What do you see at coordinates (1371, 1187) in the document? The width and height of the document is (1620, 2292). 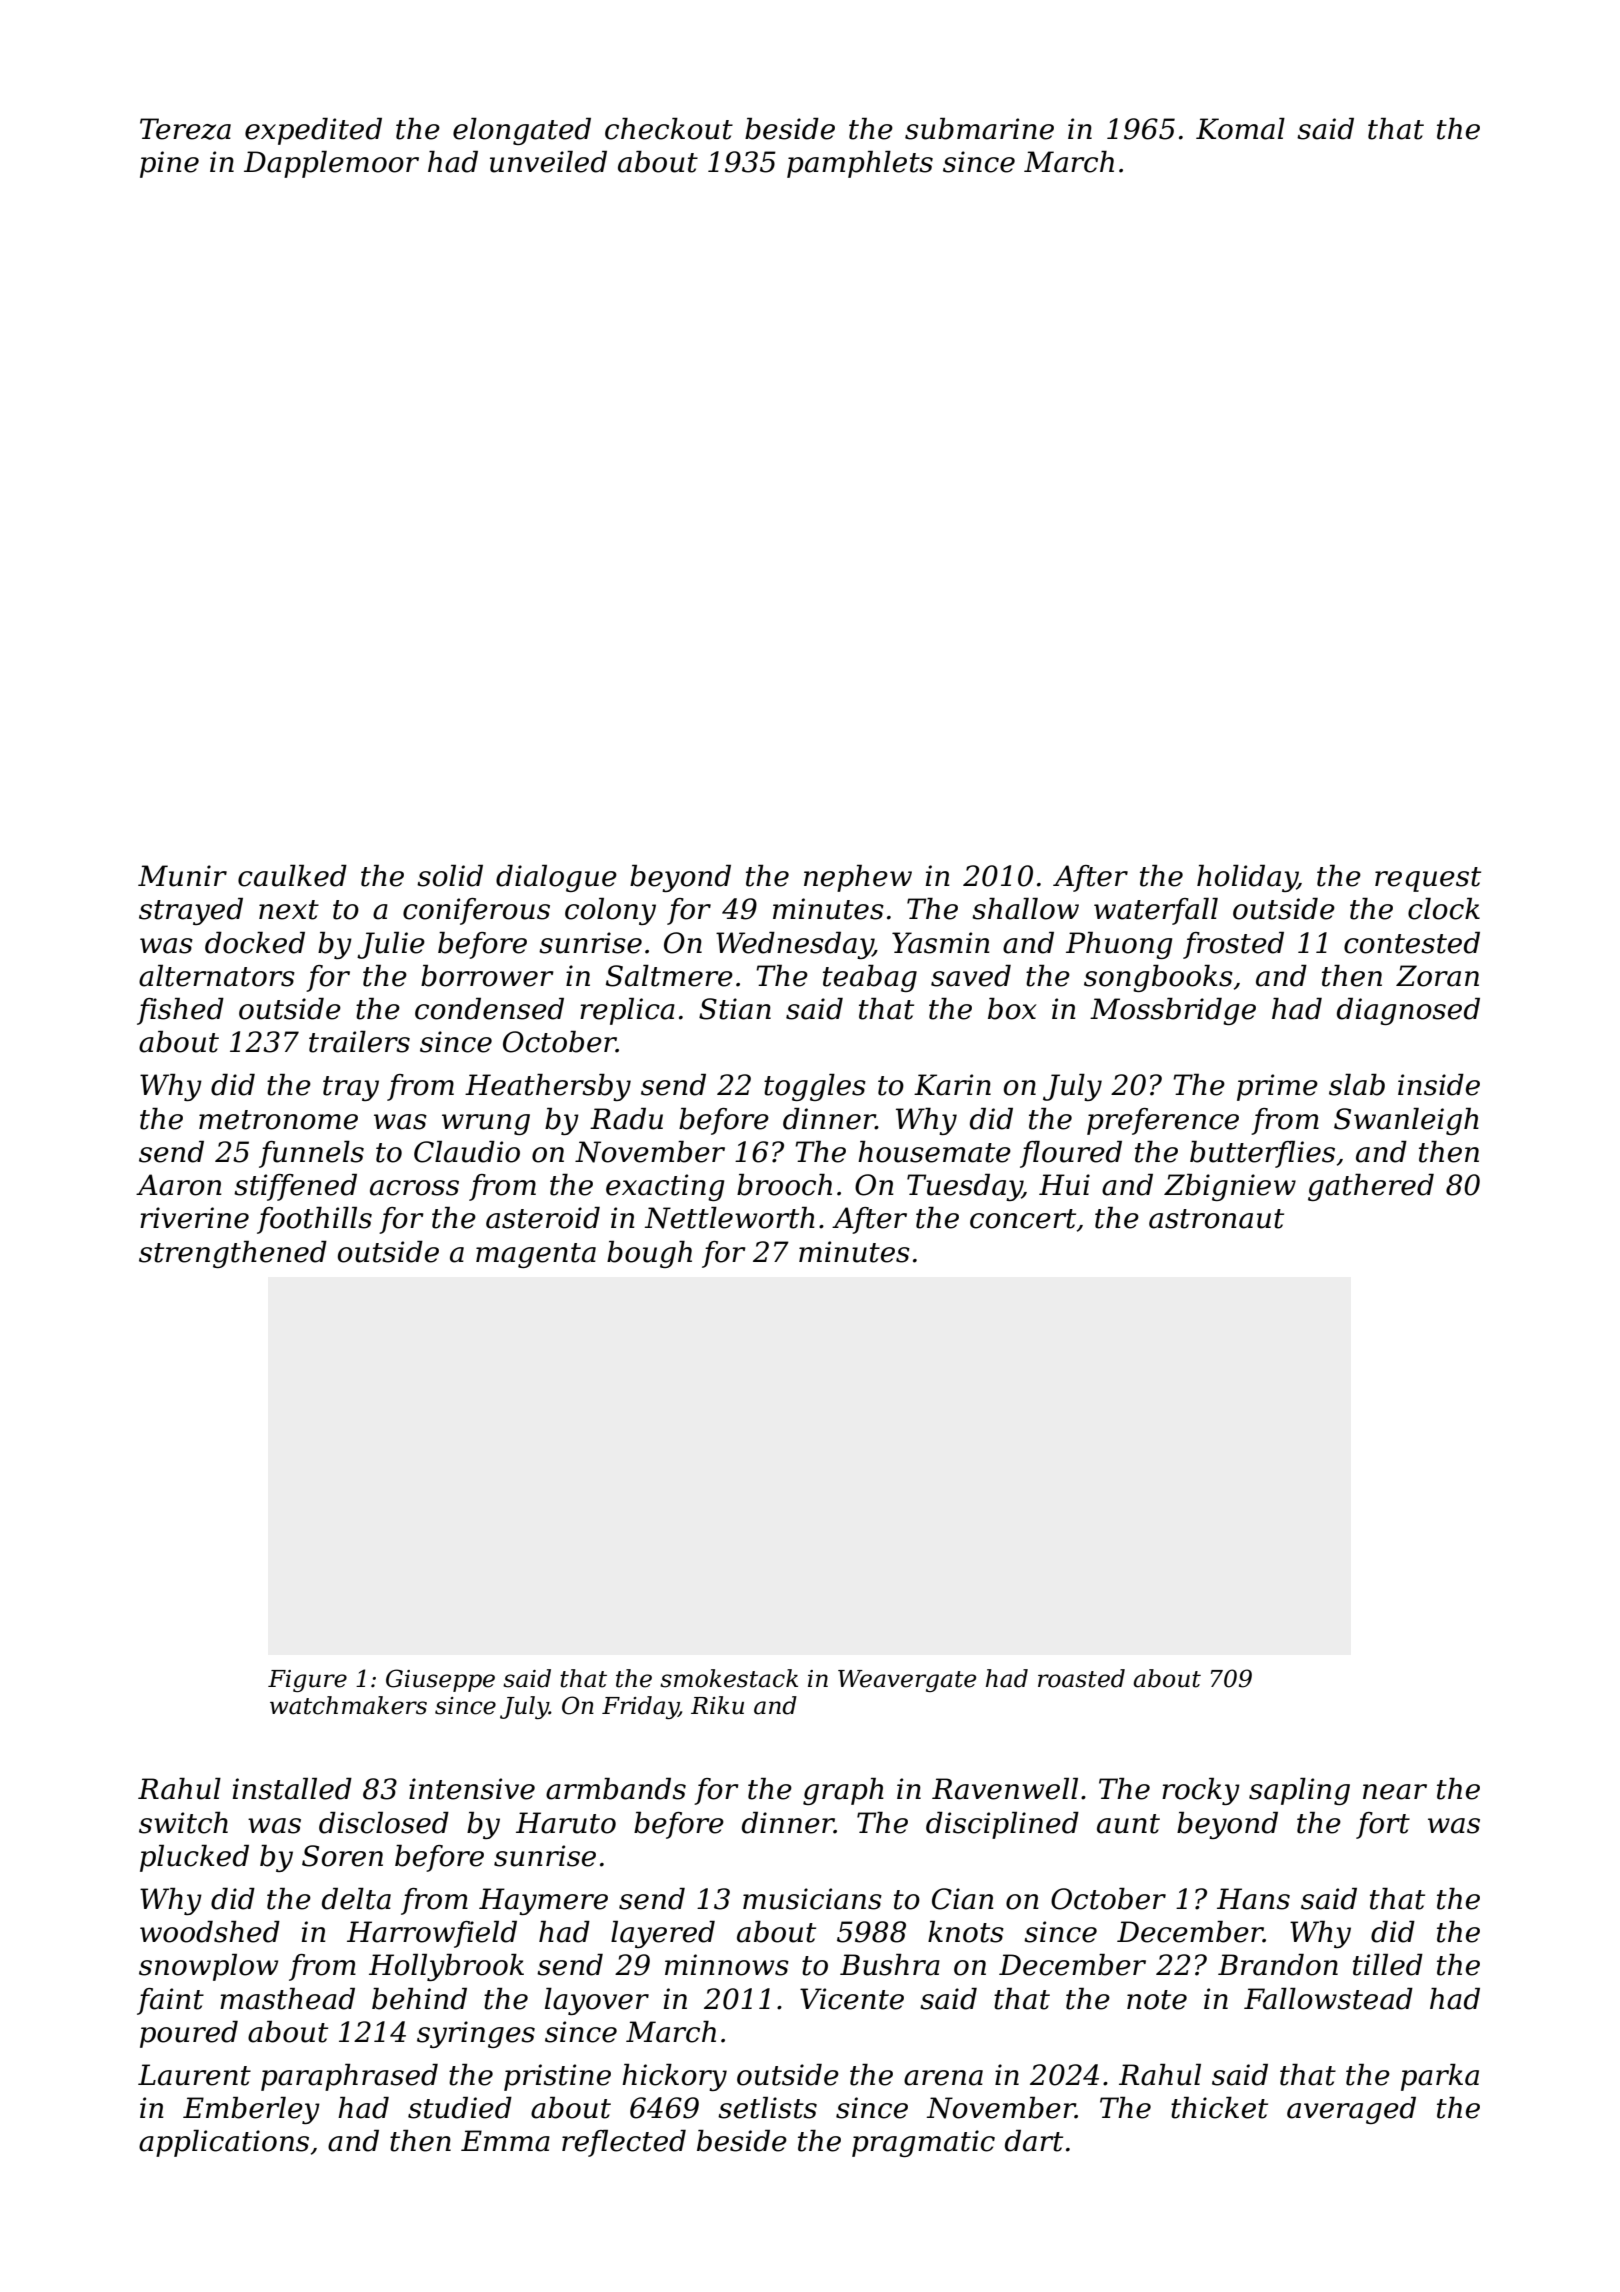 I see `gathered` at bounding box center [1371, 1187].
